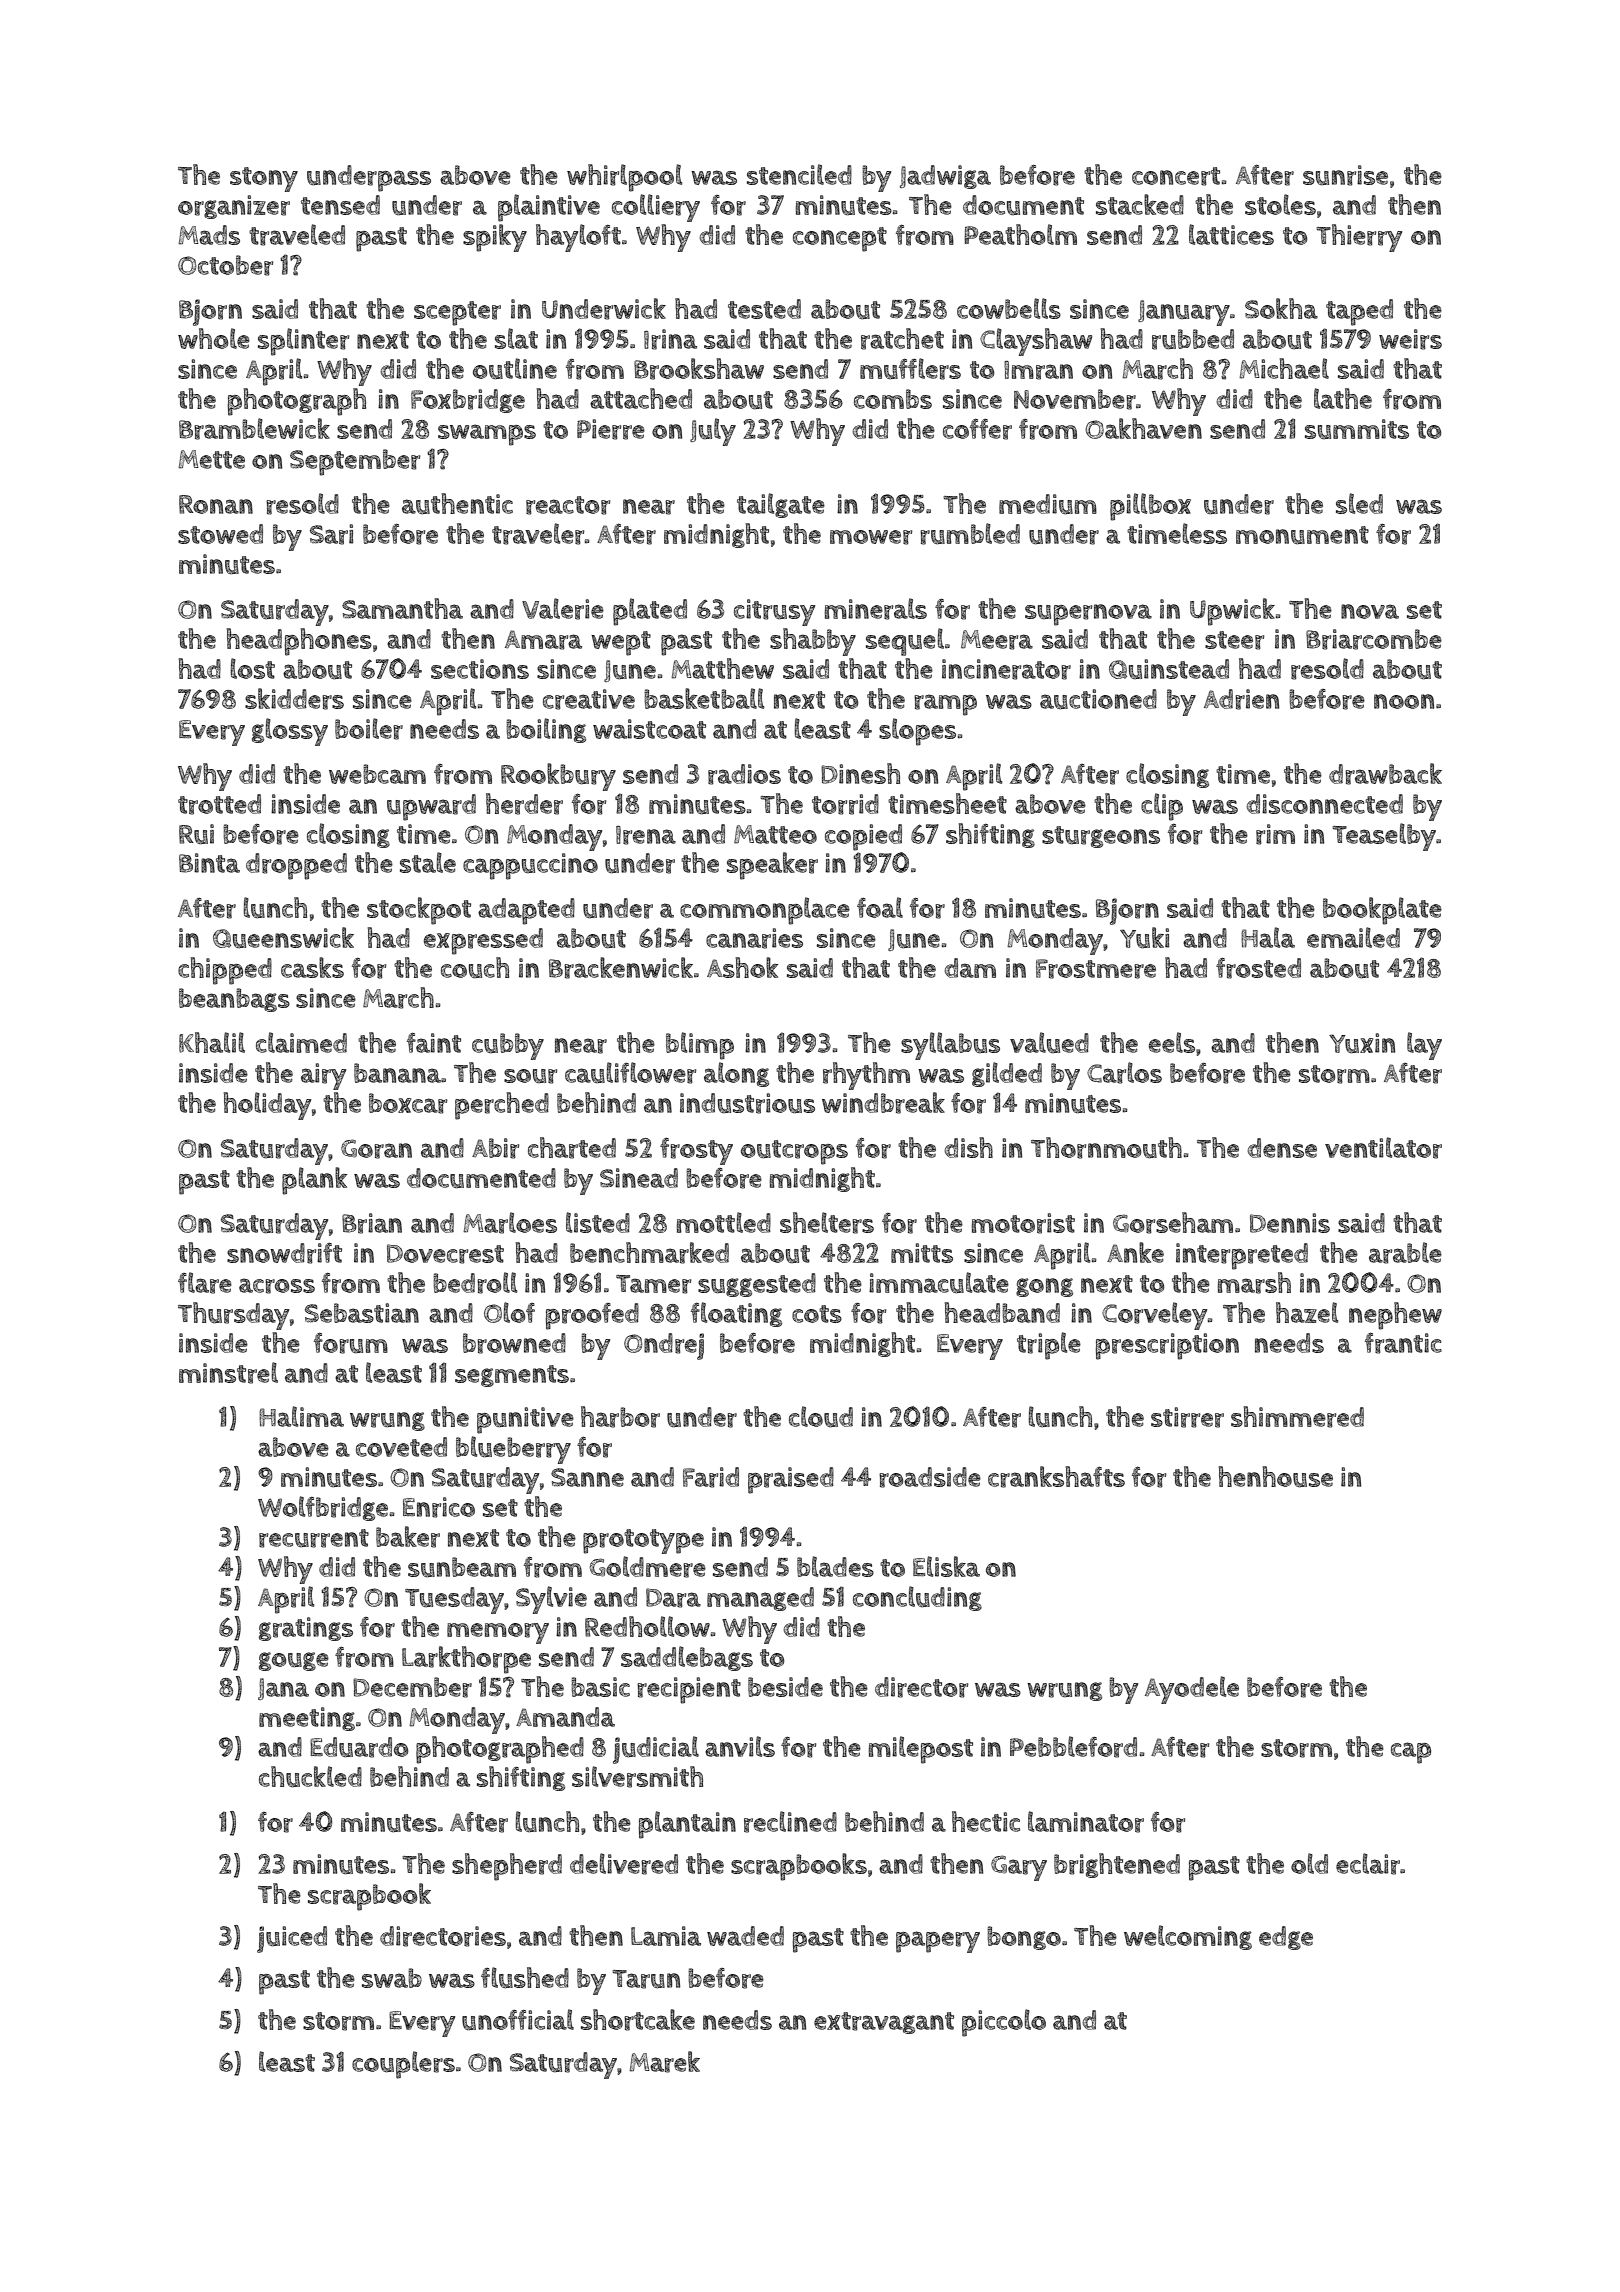  What do you see at coordinates (1101, 837) in the screenshot?
I see `sturgeons` at bounding box center [1101, 837].
